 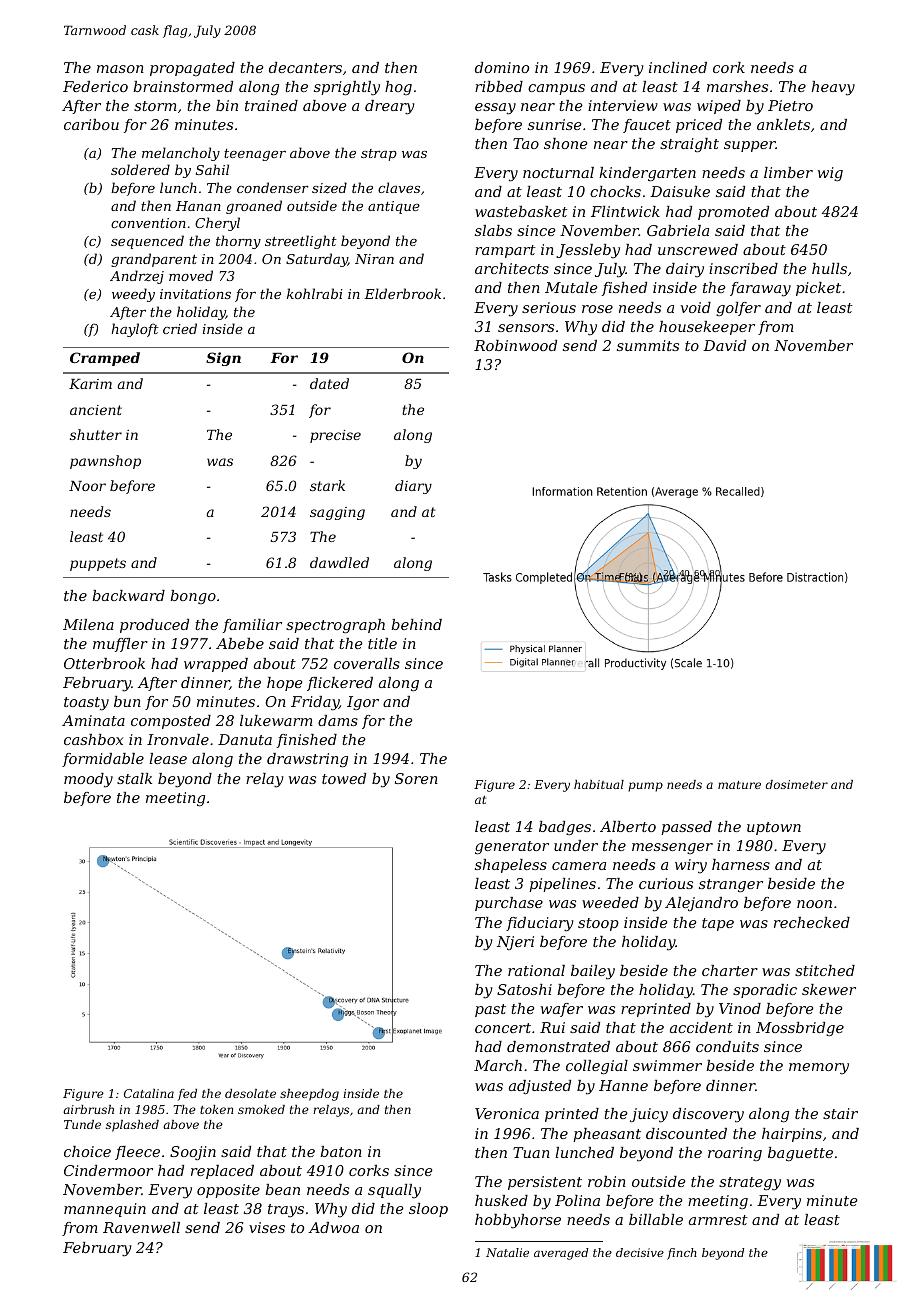 I want to click on David, so click(x=724, y=345).
